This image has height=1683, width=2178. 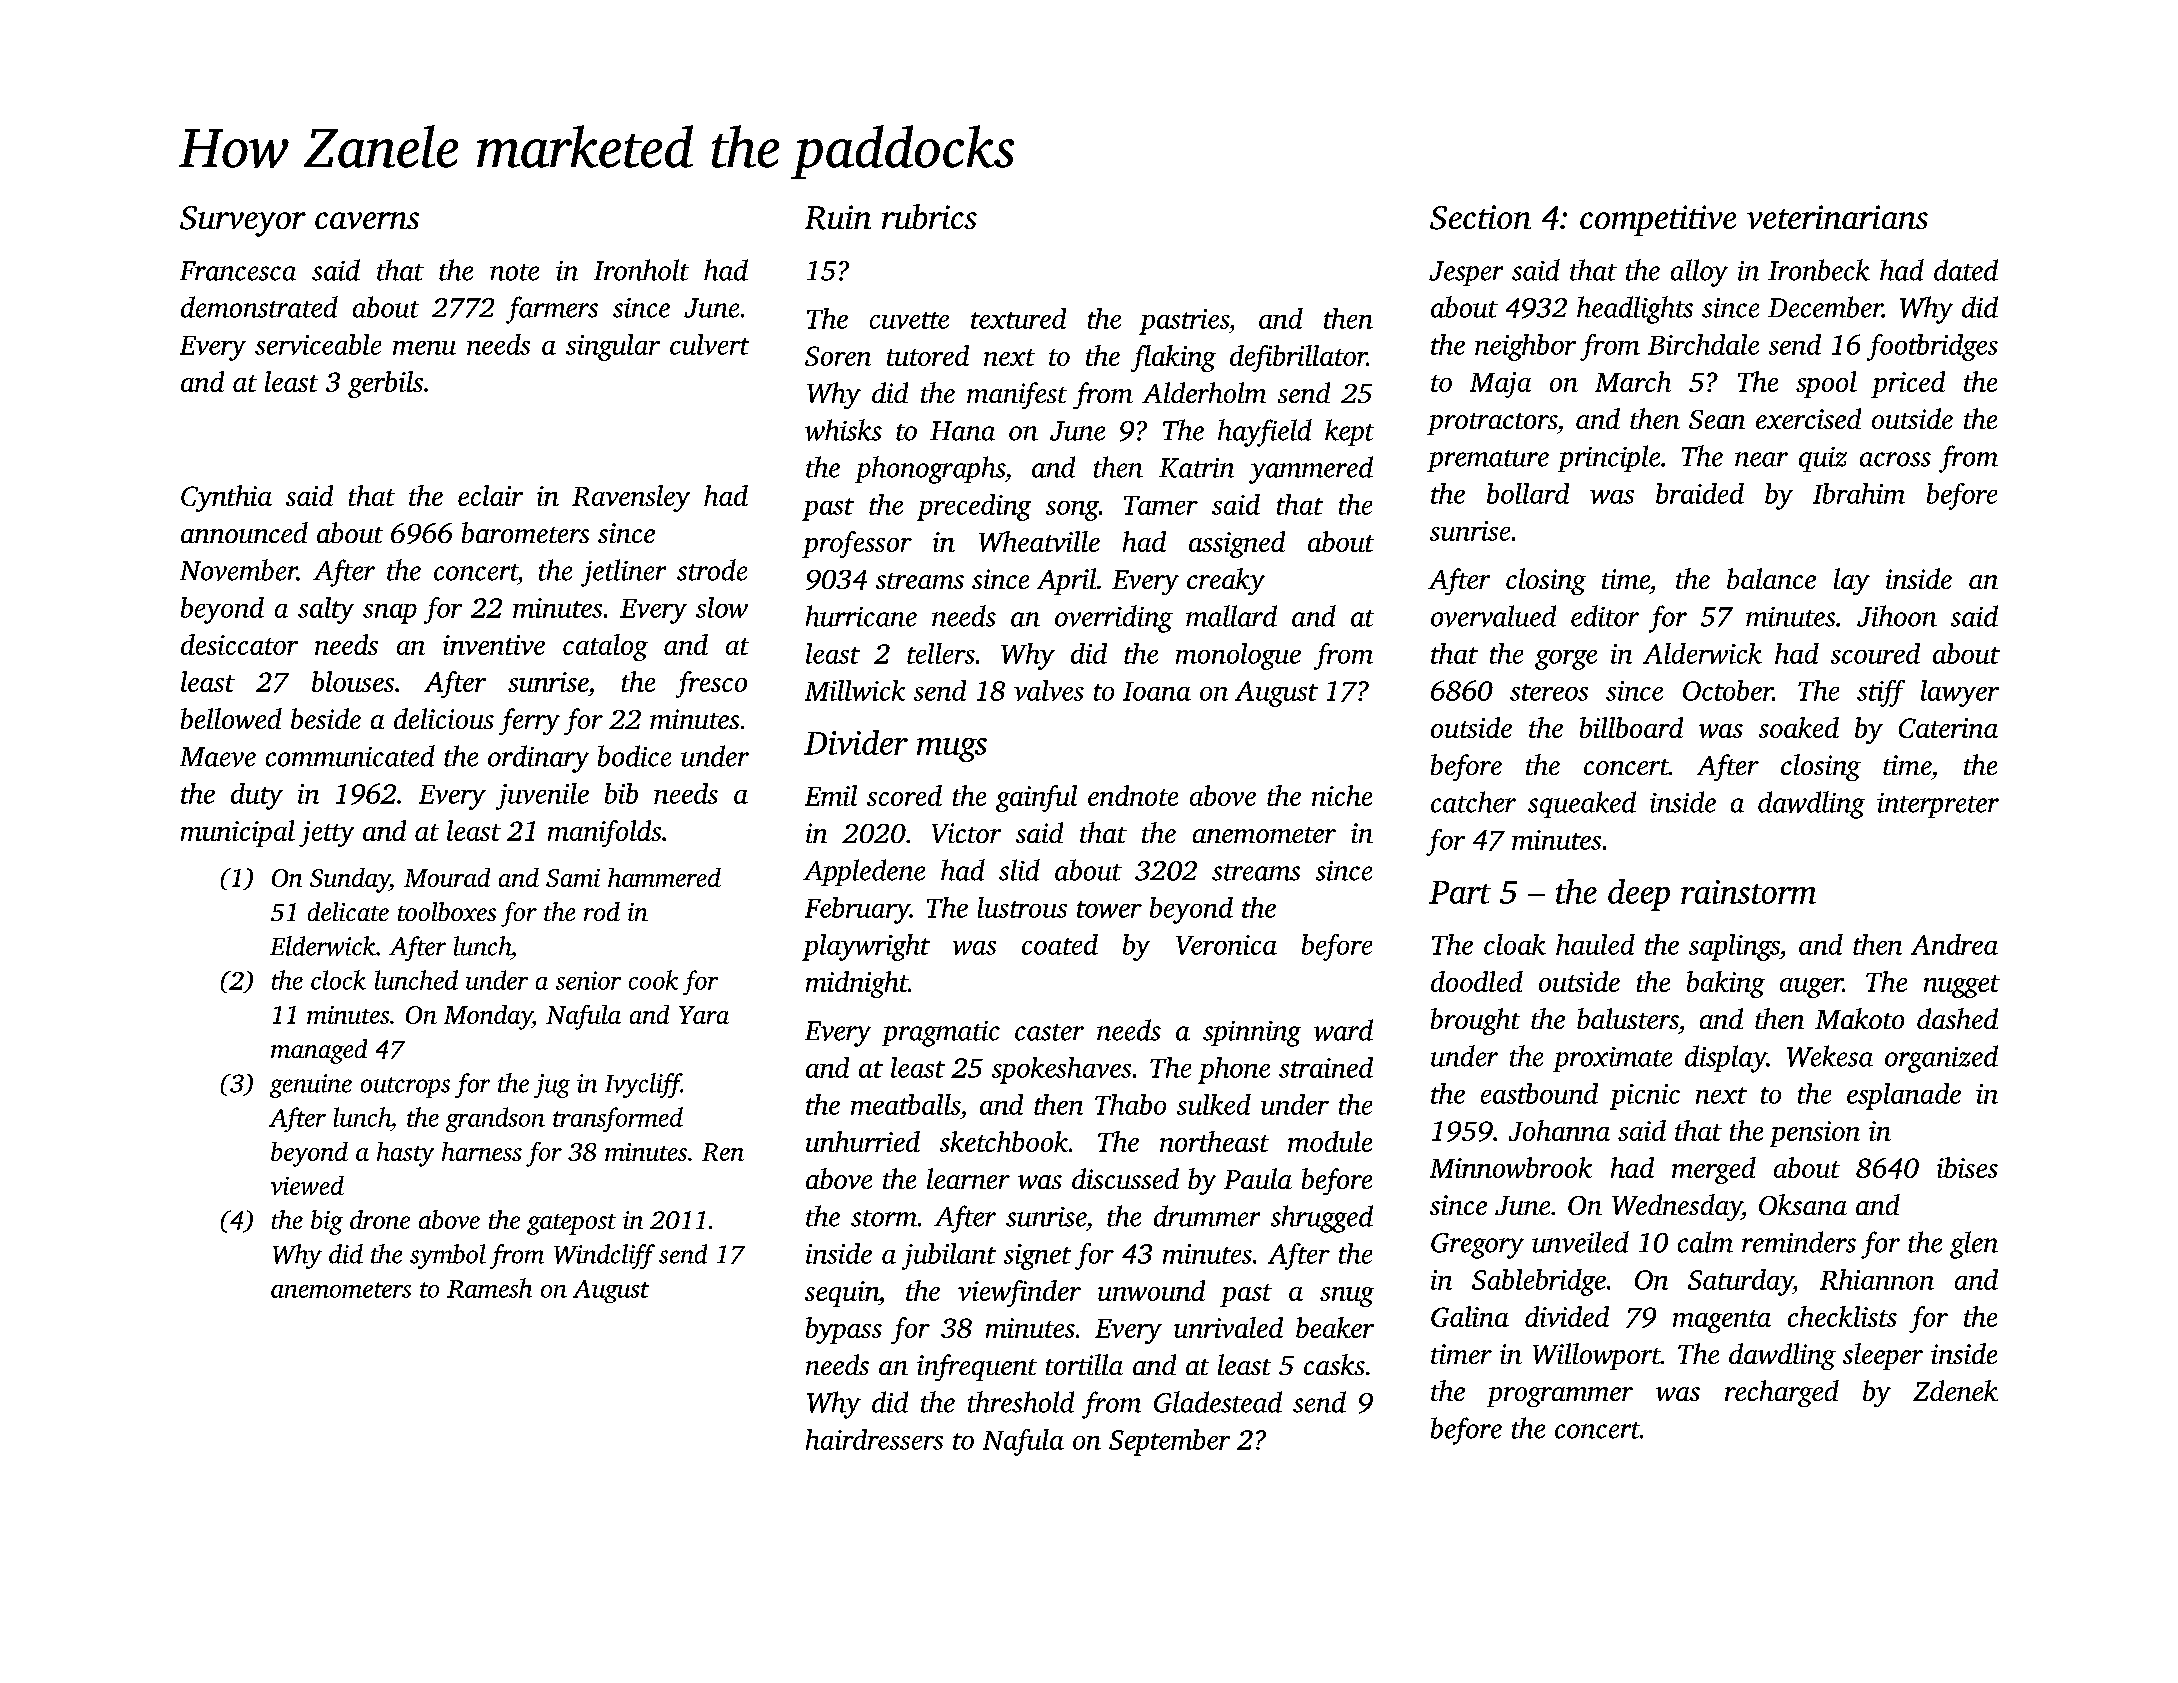 What do you see at coordinates (1938, 805) in the image?
I see `interpreter` at bounding box center [1938, 805].
